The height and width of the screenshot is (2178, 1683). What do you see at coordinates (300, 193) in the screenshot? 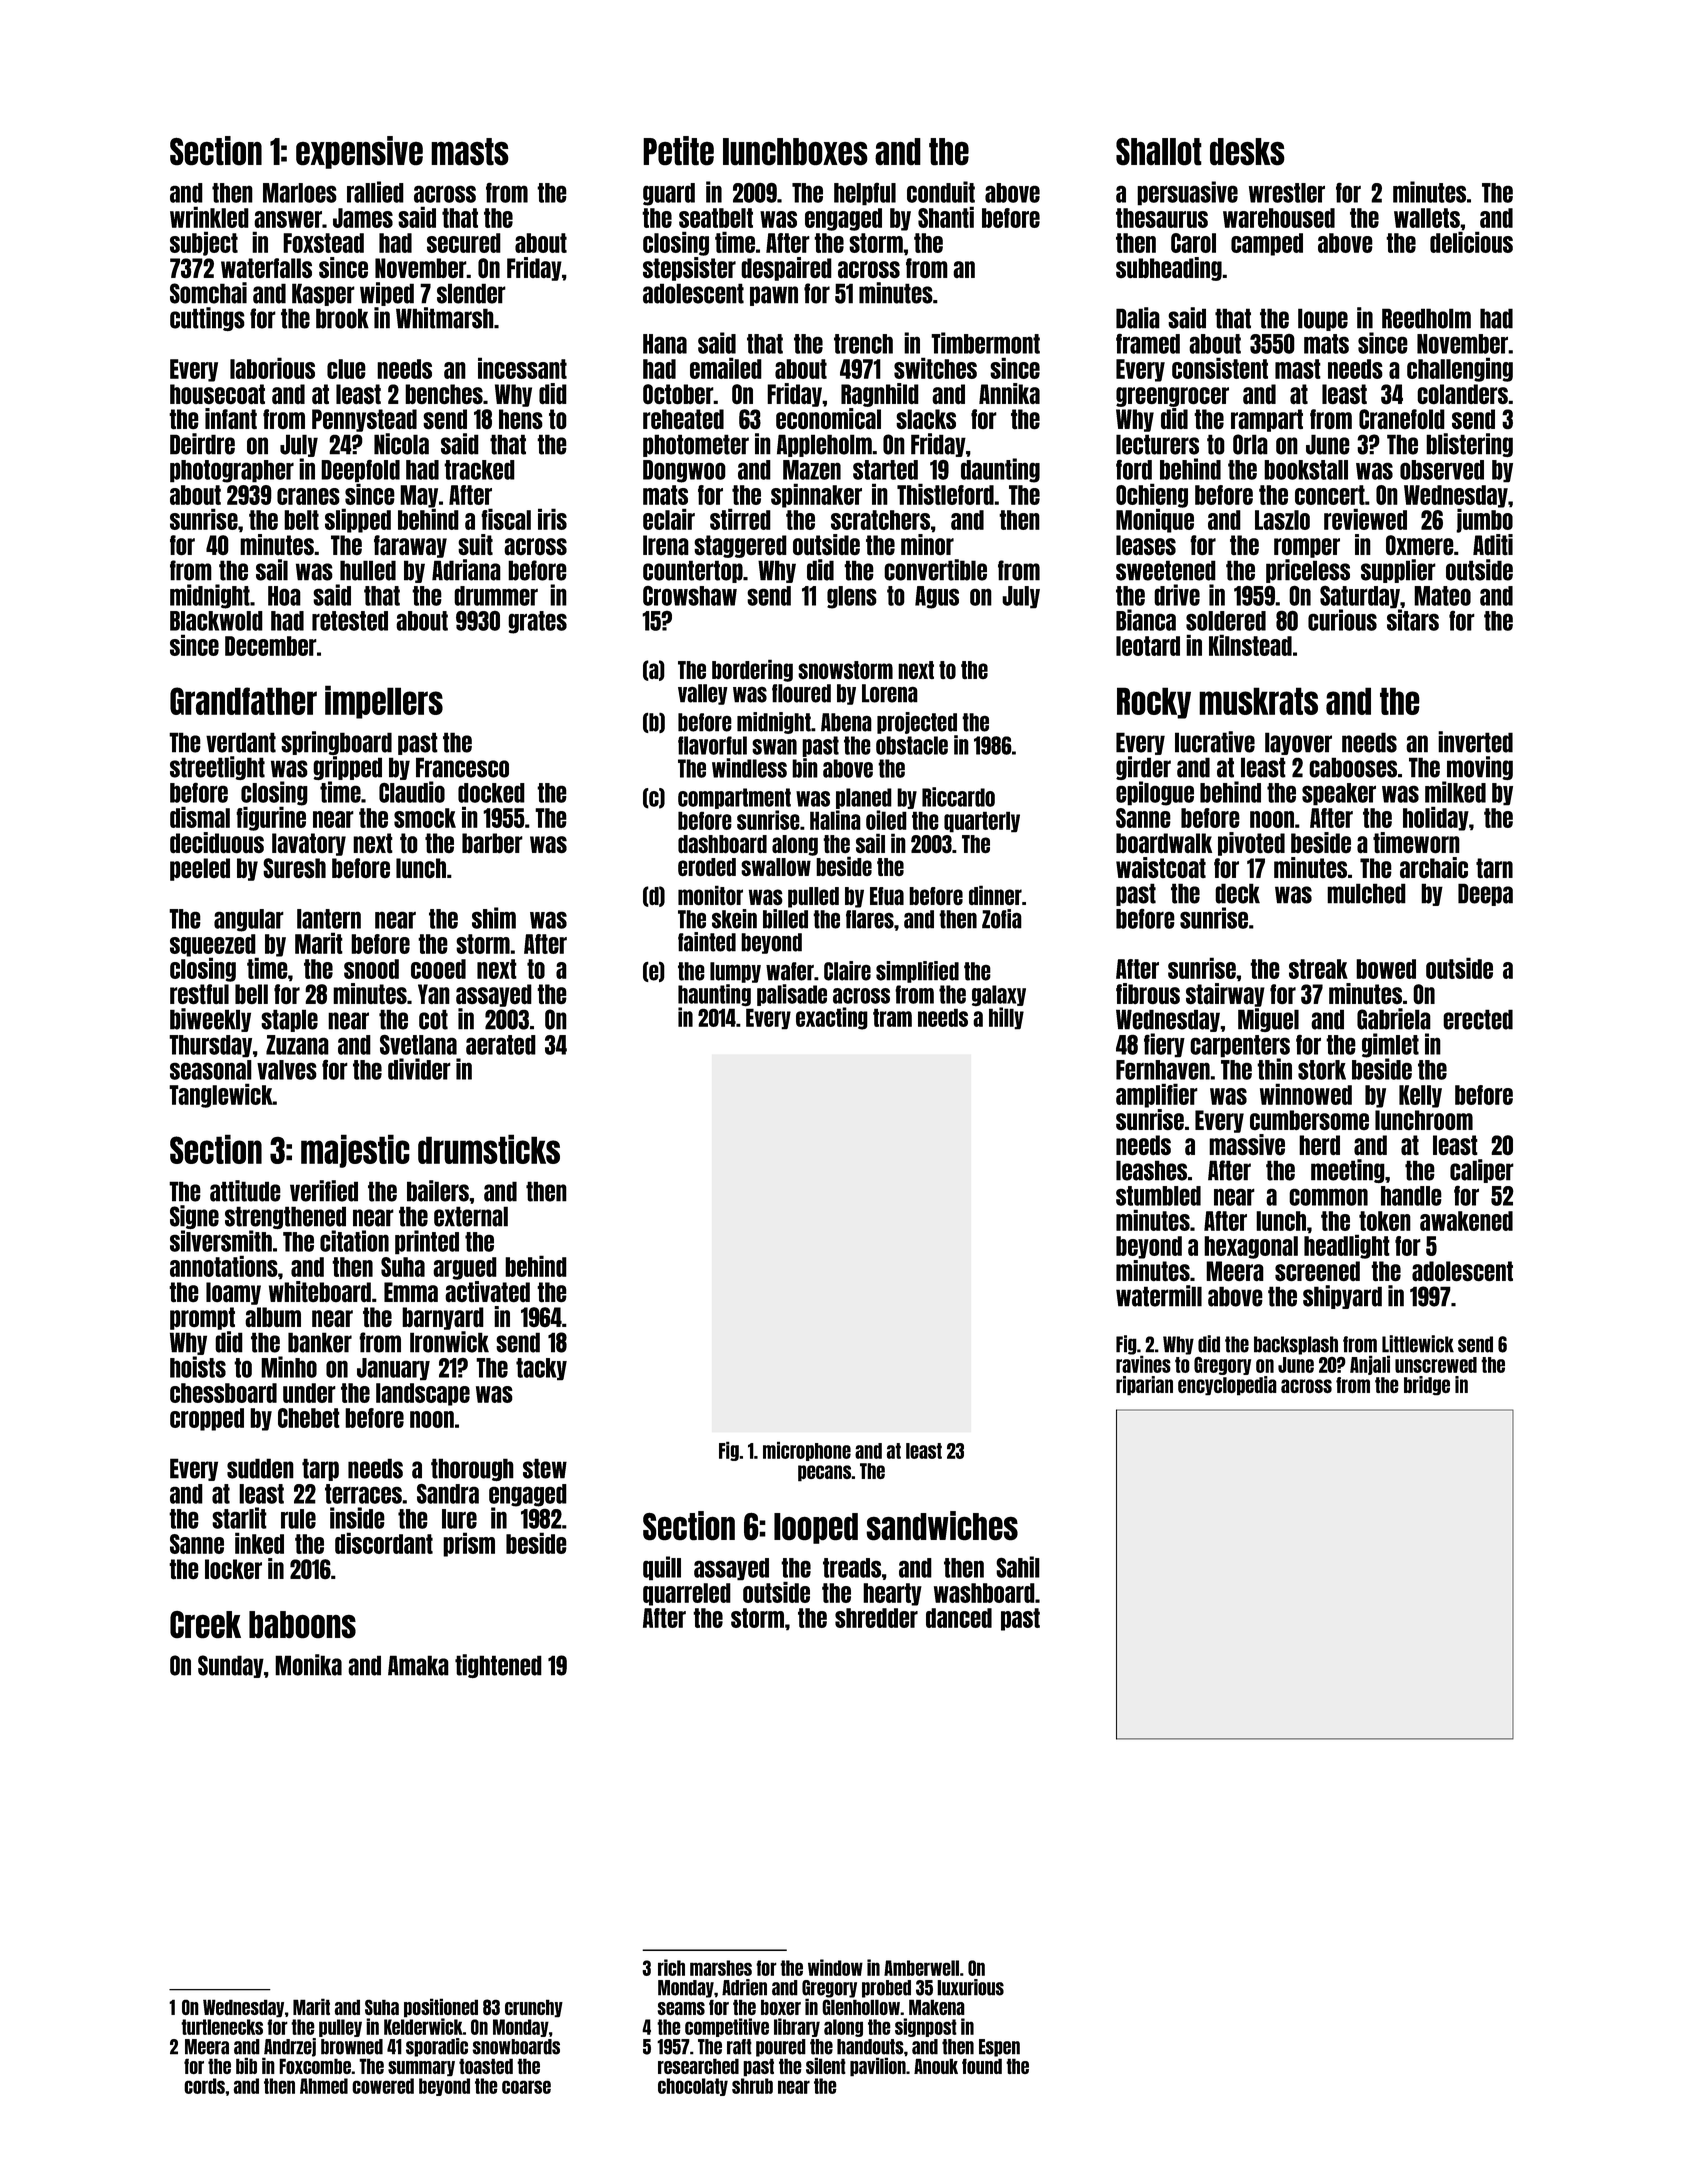
I see `Marloes` at bounding box center [300, 193].
